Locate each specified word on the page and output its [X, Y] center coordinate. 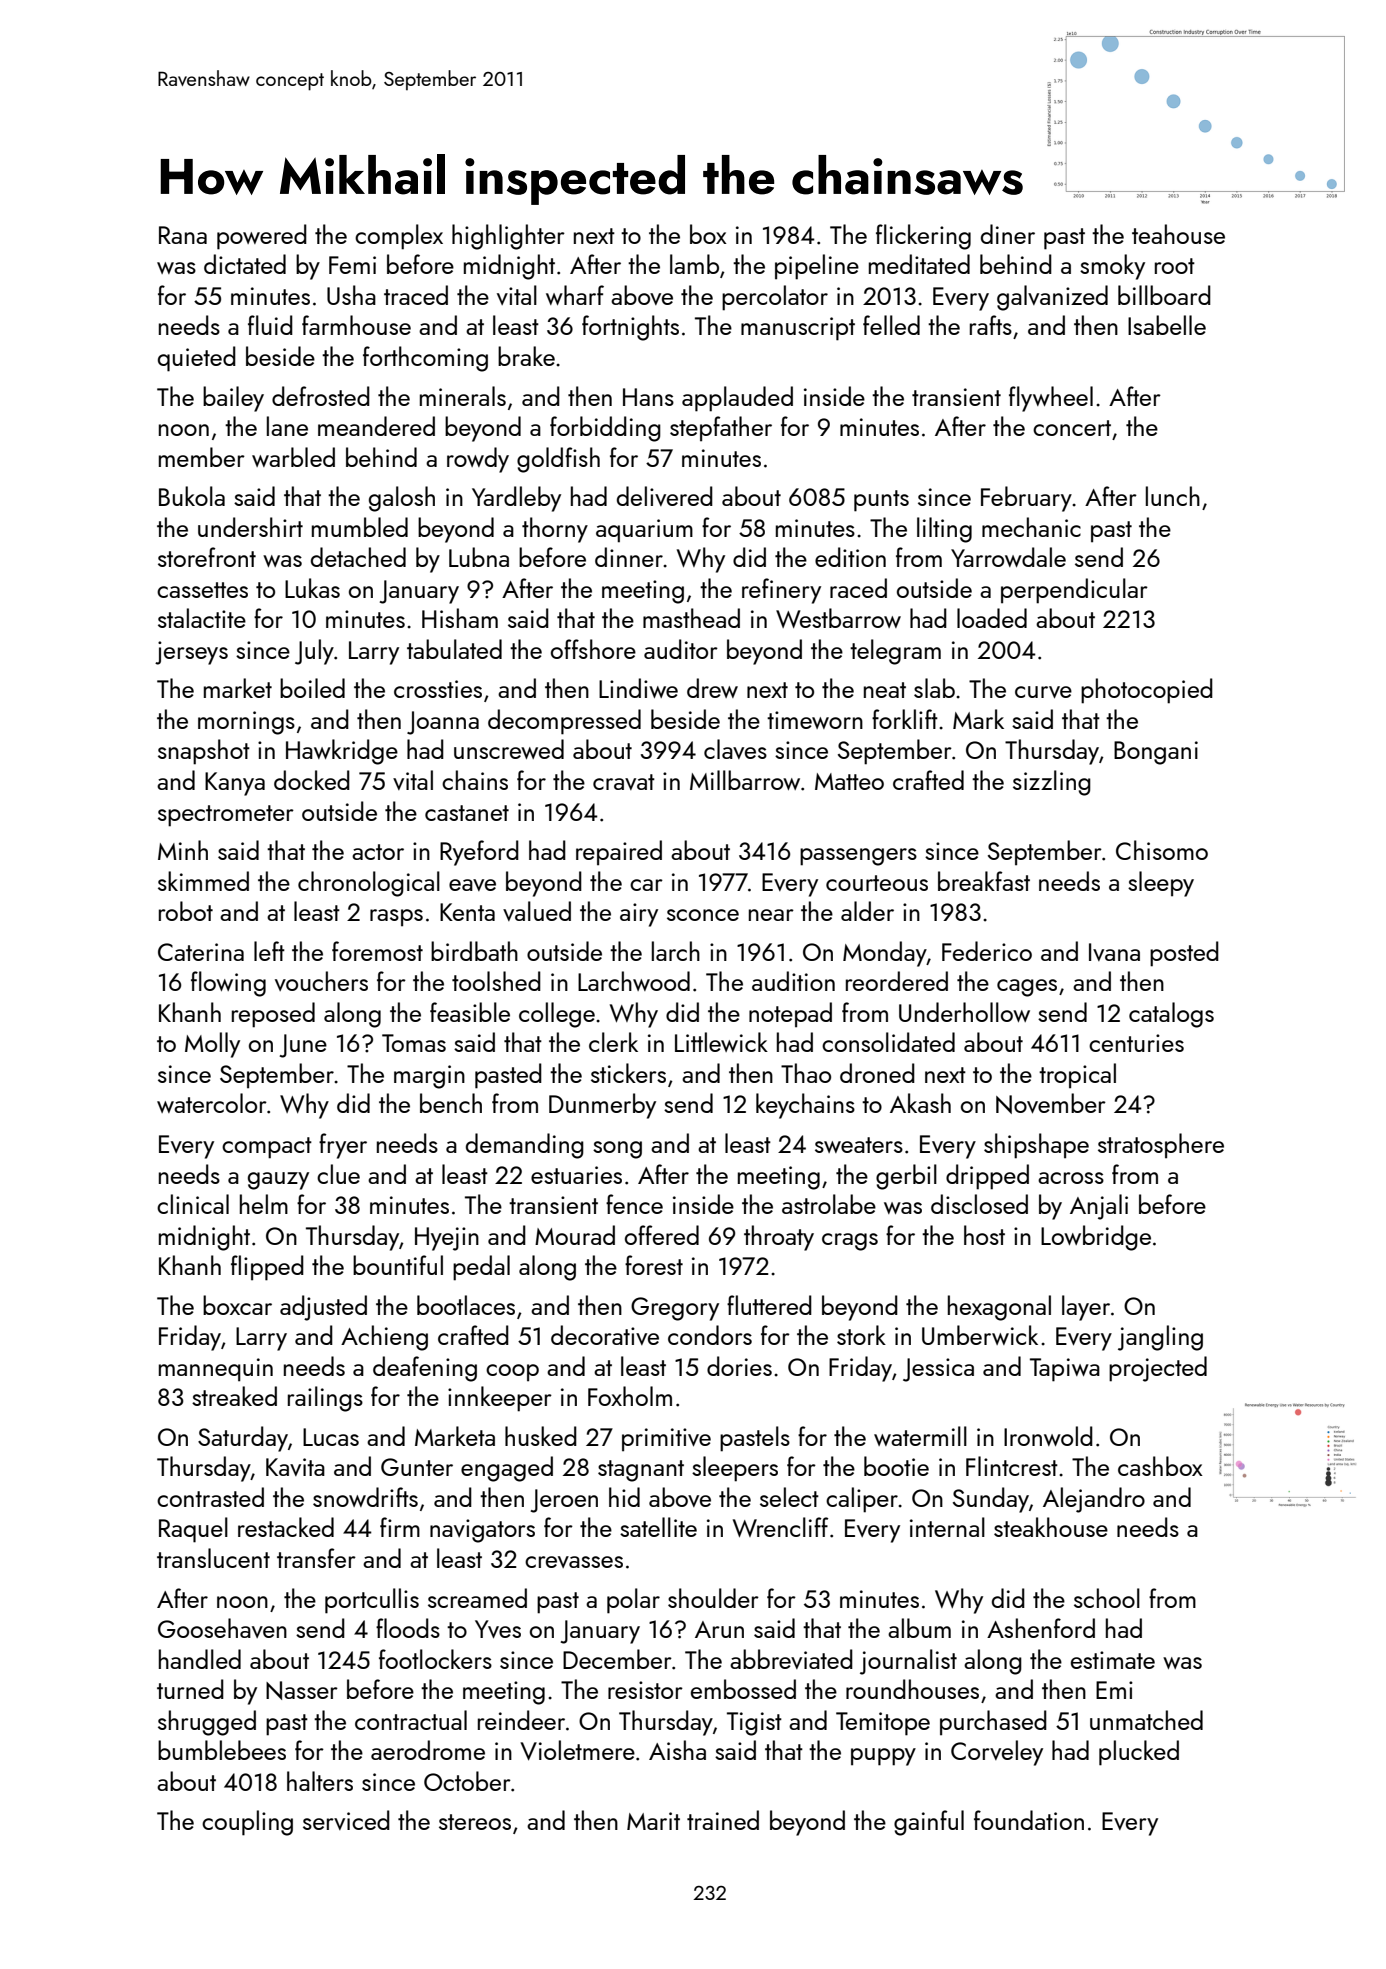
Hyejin [447, 1239]
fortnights [630, 328]
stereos [475, 1822]
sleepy [1161, 884]
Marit [653, 1821]
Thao [806, 1073]
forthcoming [425, 359]
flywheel [1051, 399]
